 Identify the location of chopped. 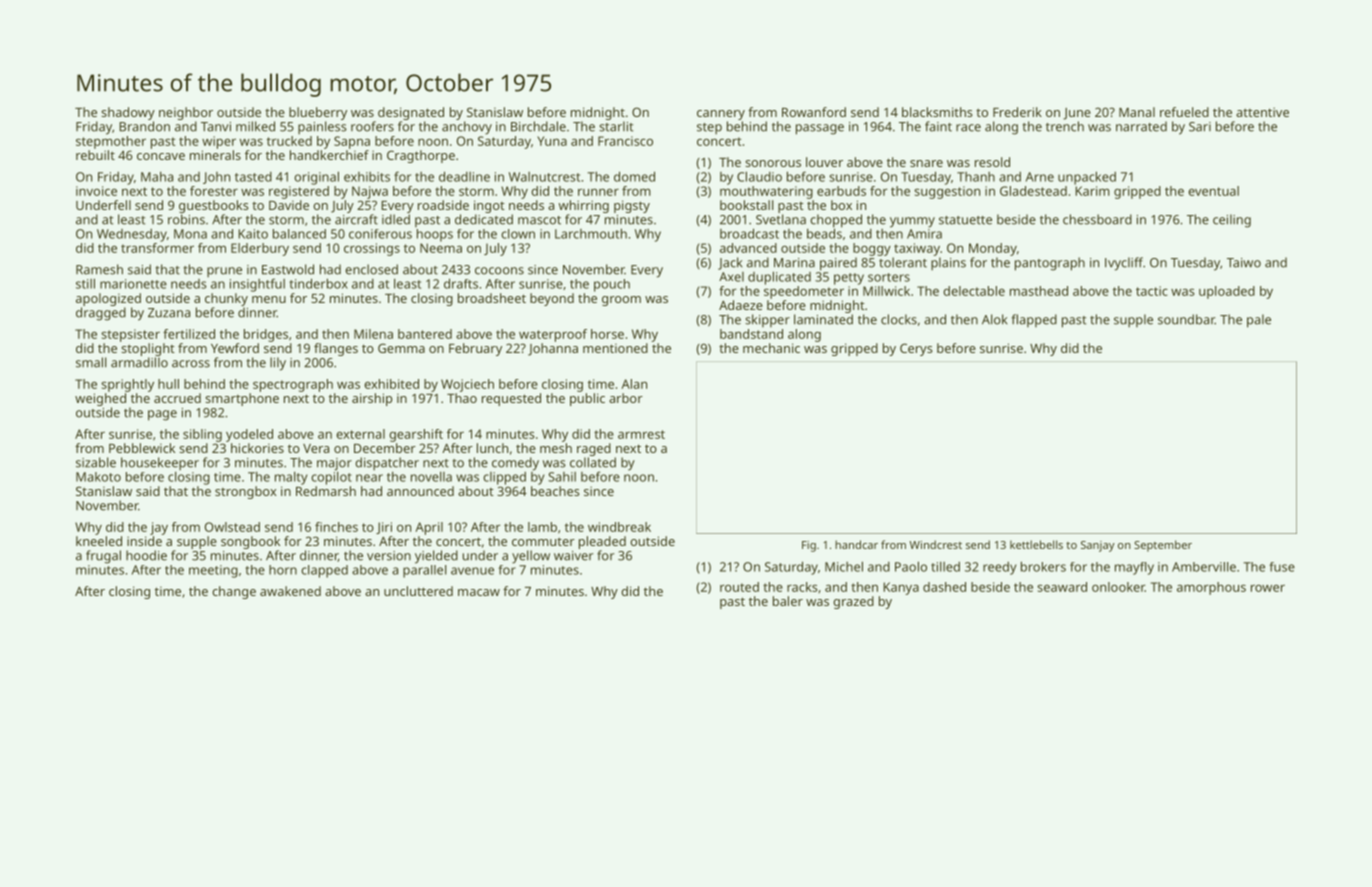
(836, 221).
